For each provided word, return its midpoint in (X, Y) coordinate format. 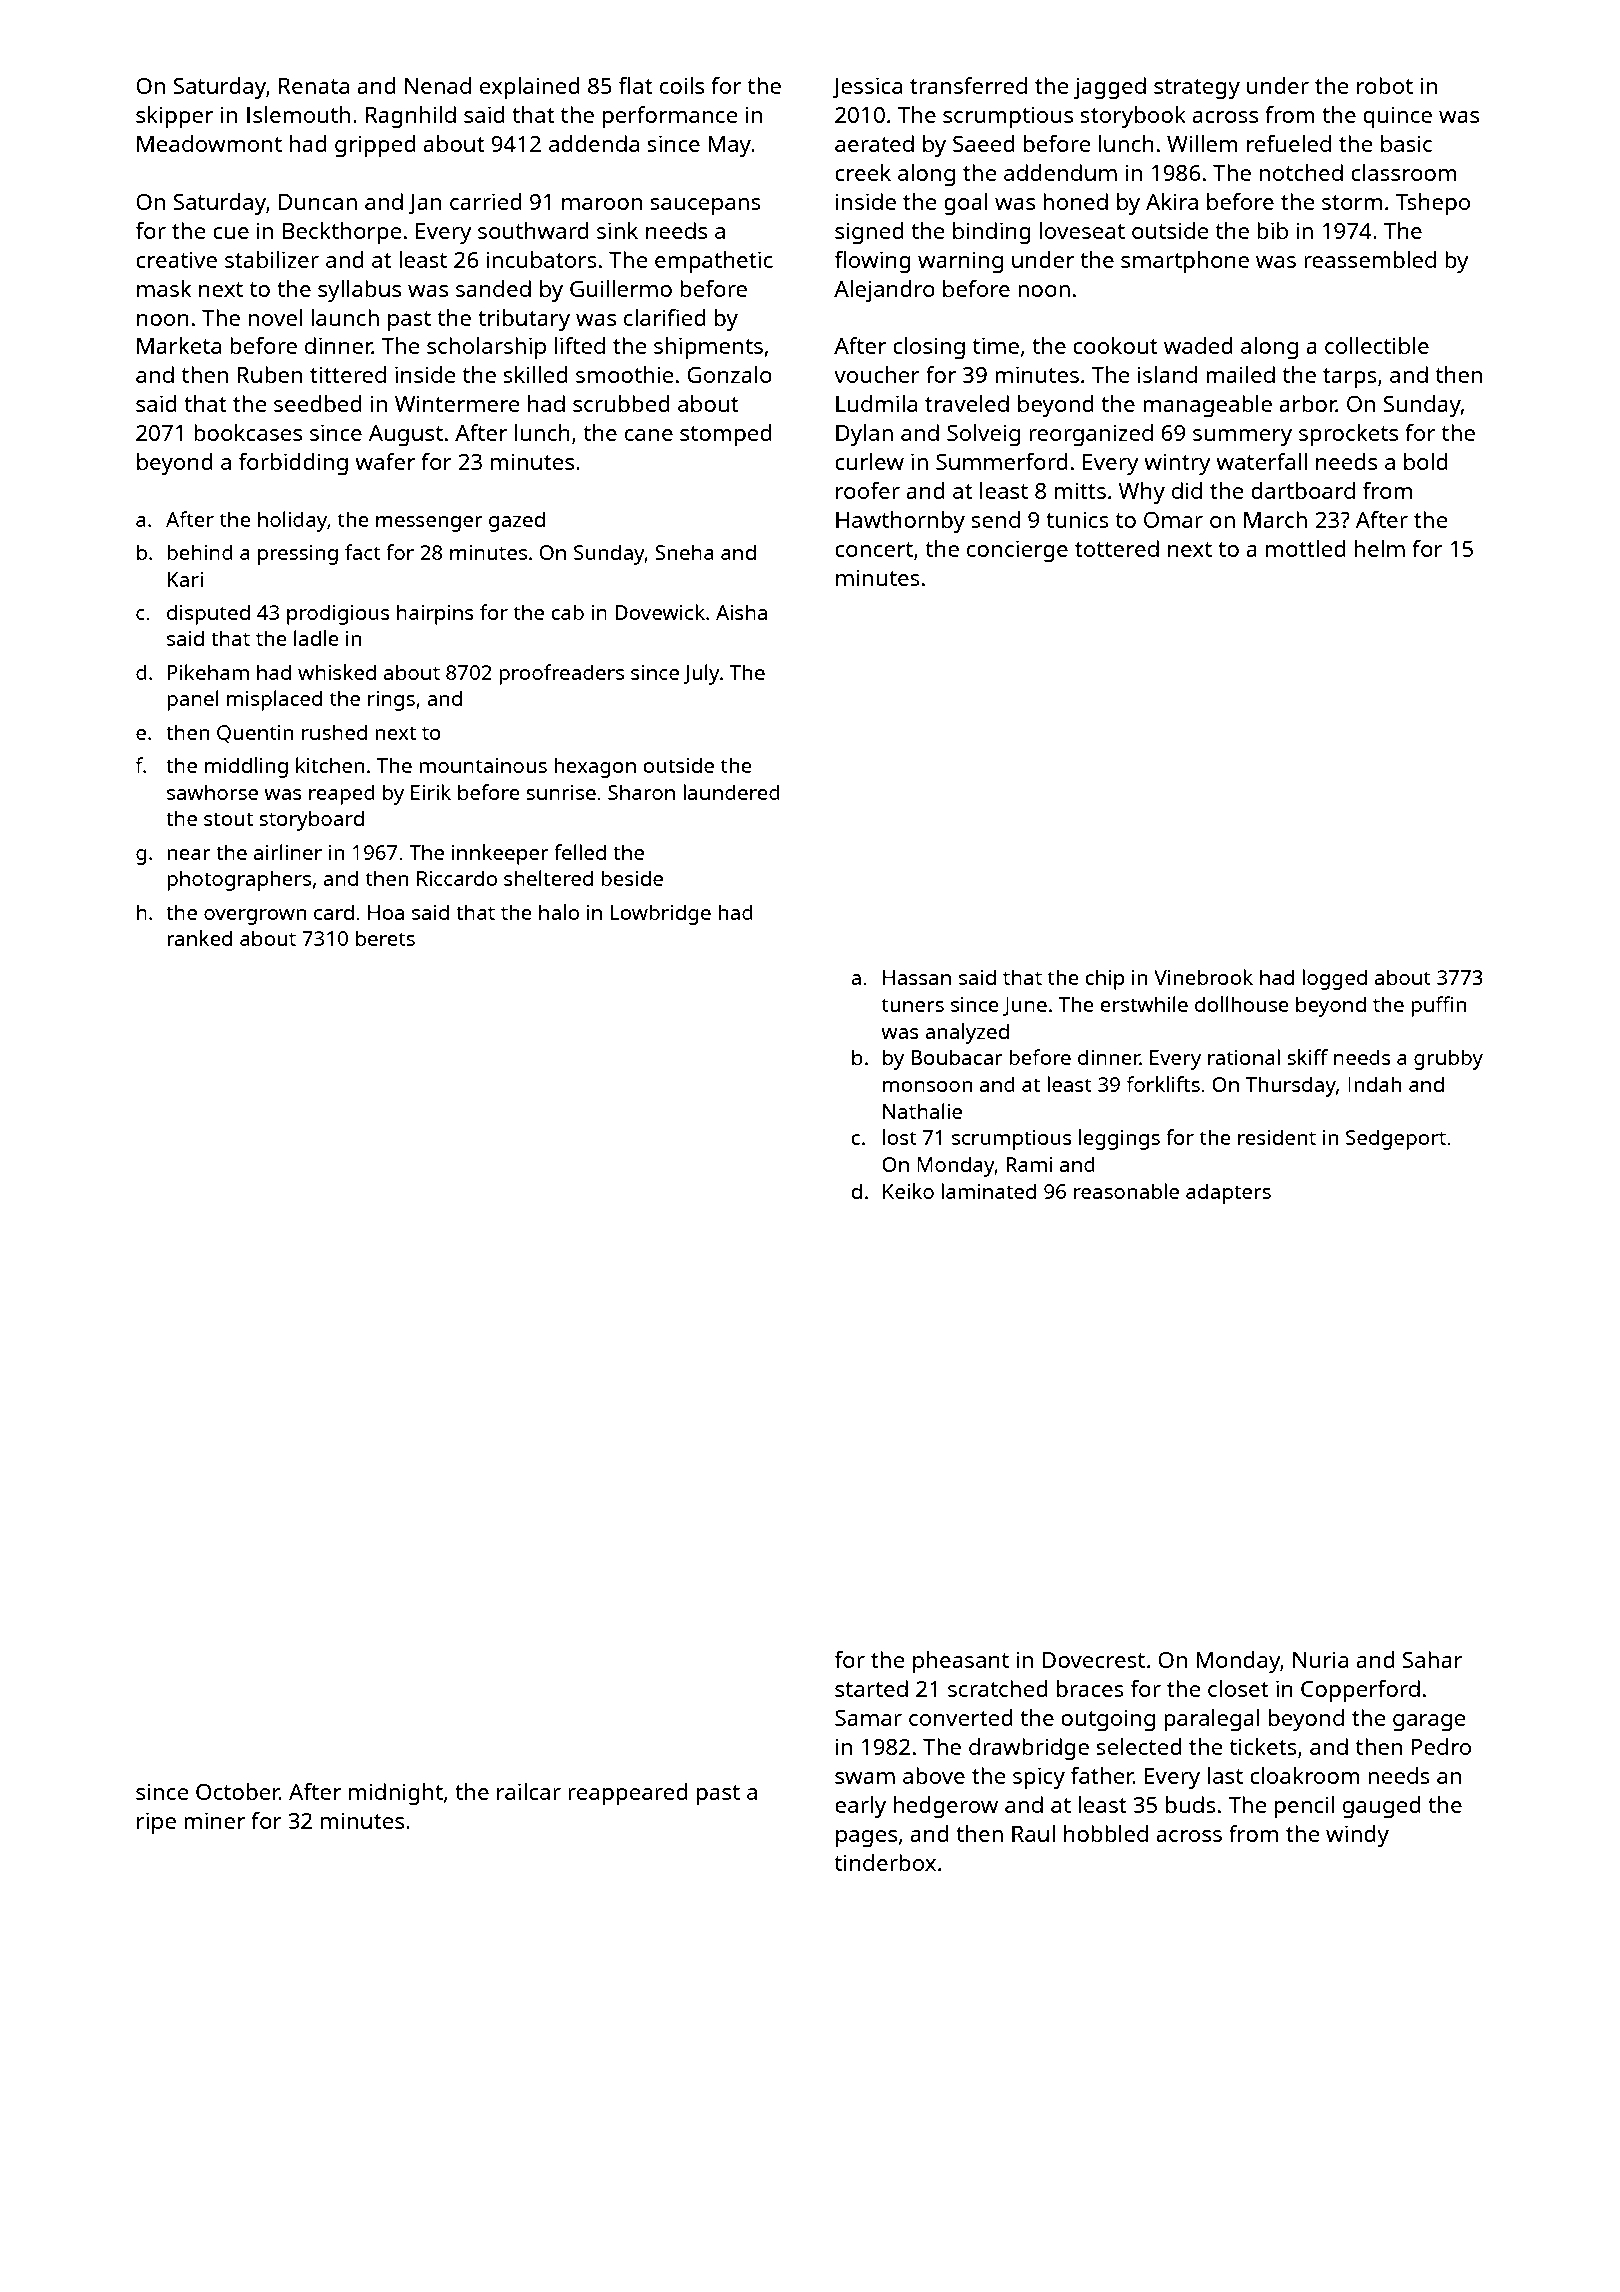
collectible (1377, 345)
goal (966, 204)
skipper (174, 117)
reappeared (628, 1794)
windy (1357, 1836)
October (238, 1791)
